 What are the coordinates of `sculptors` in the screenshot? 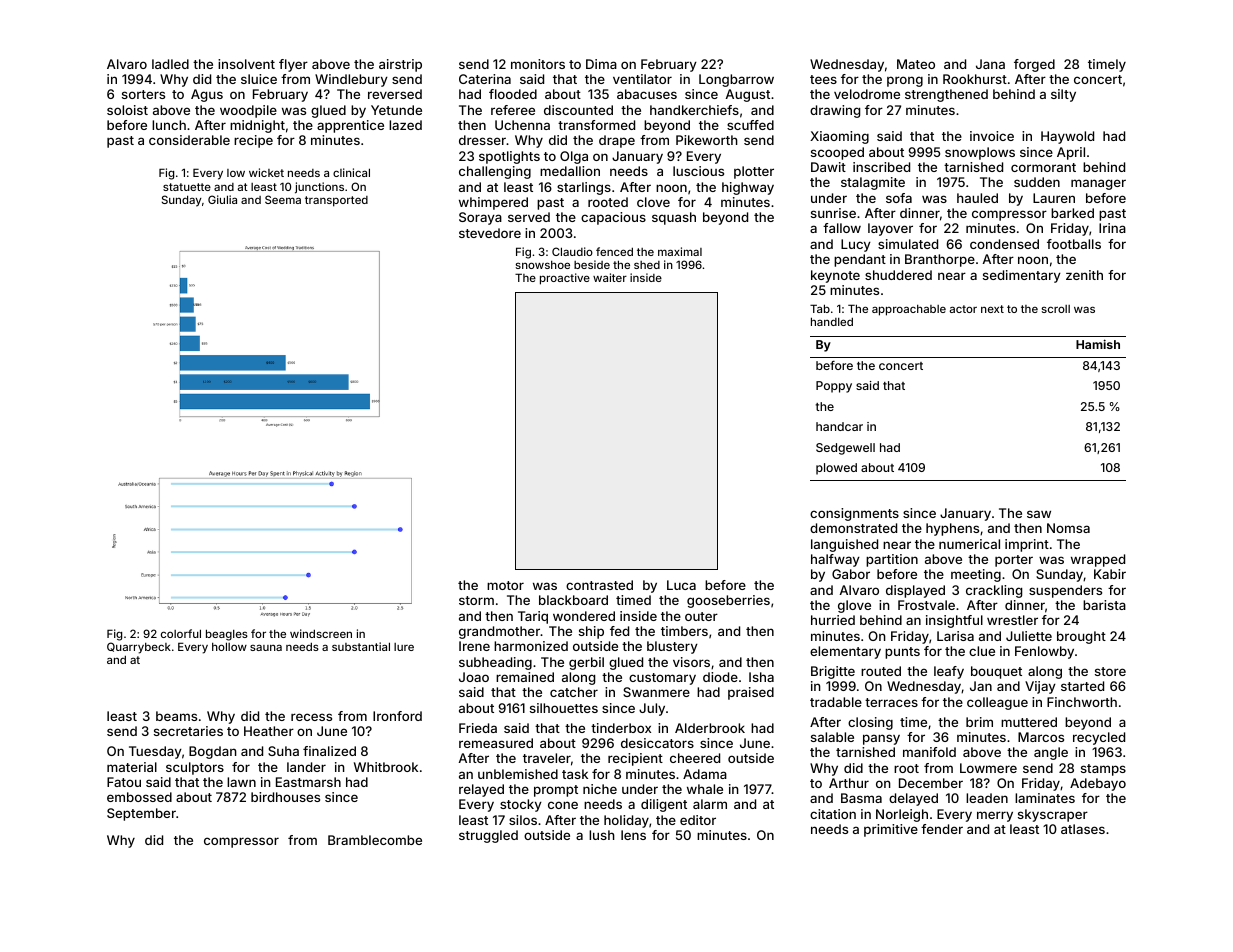 It's located at (195, 768).
